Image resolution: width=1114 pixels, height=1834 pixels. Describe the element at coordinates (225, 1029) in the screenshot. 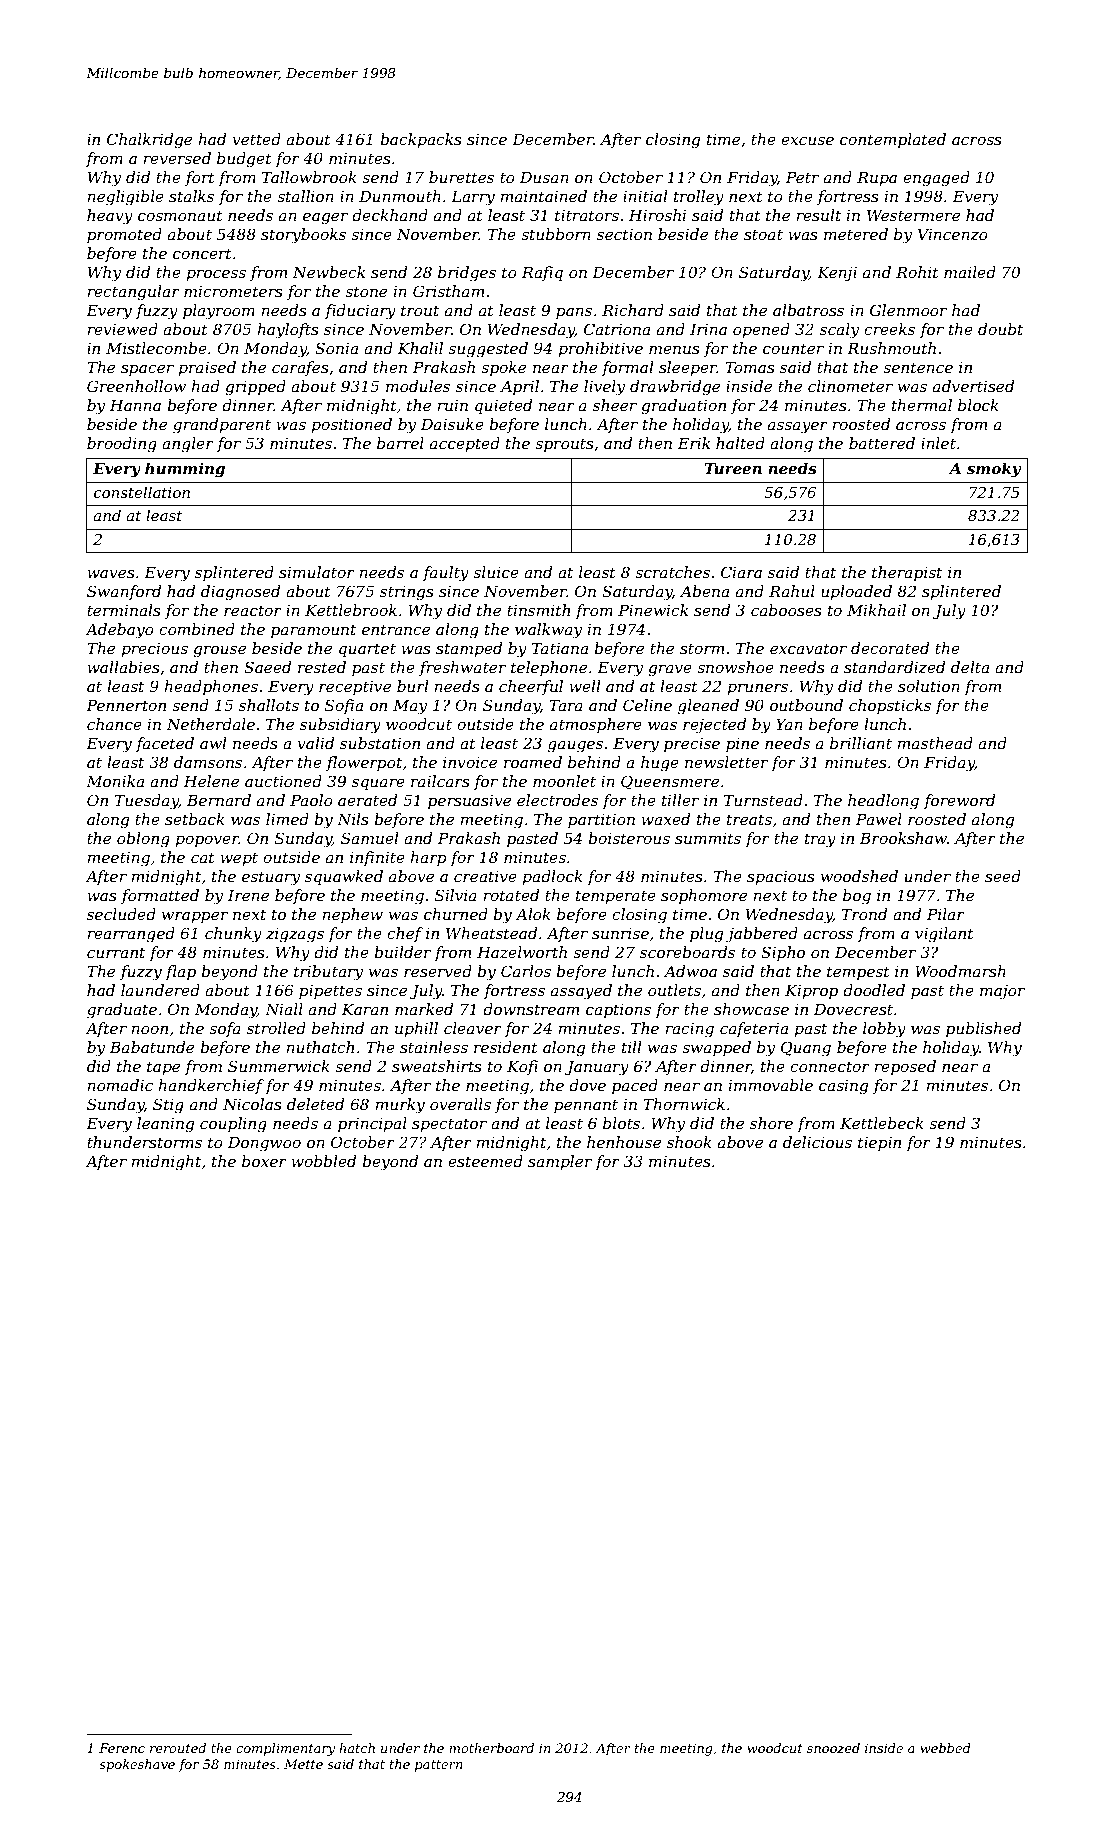

I see `sofa` at that location.
